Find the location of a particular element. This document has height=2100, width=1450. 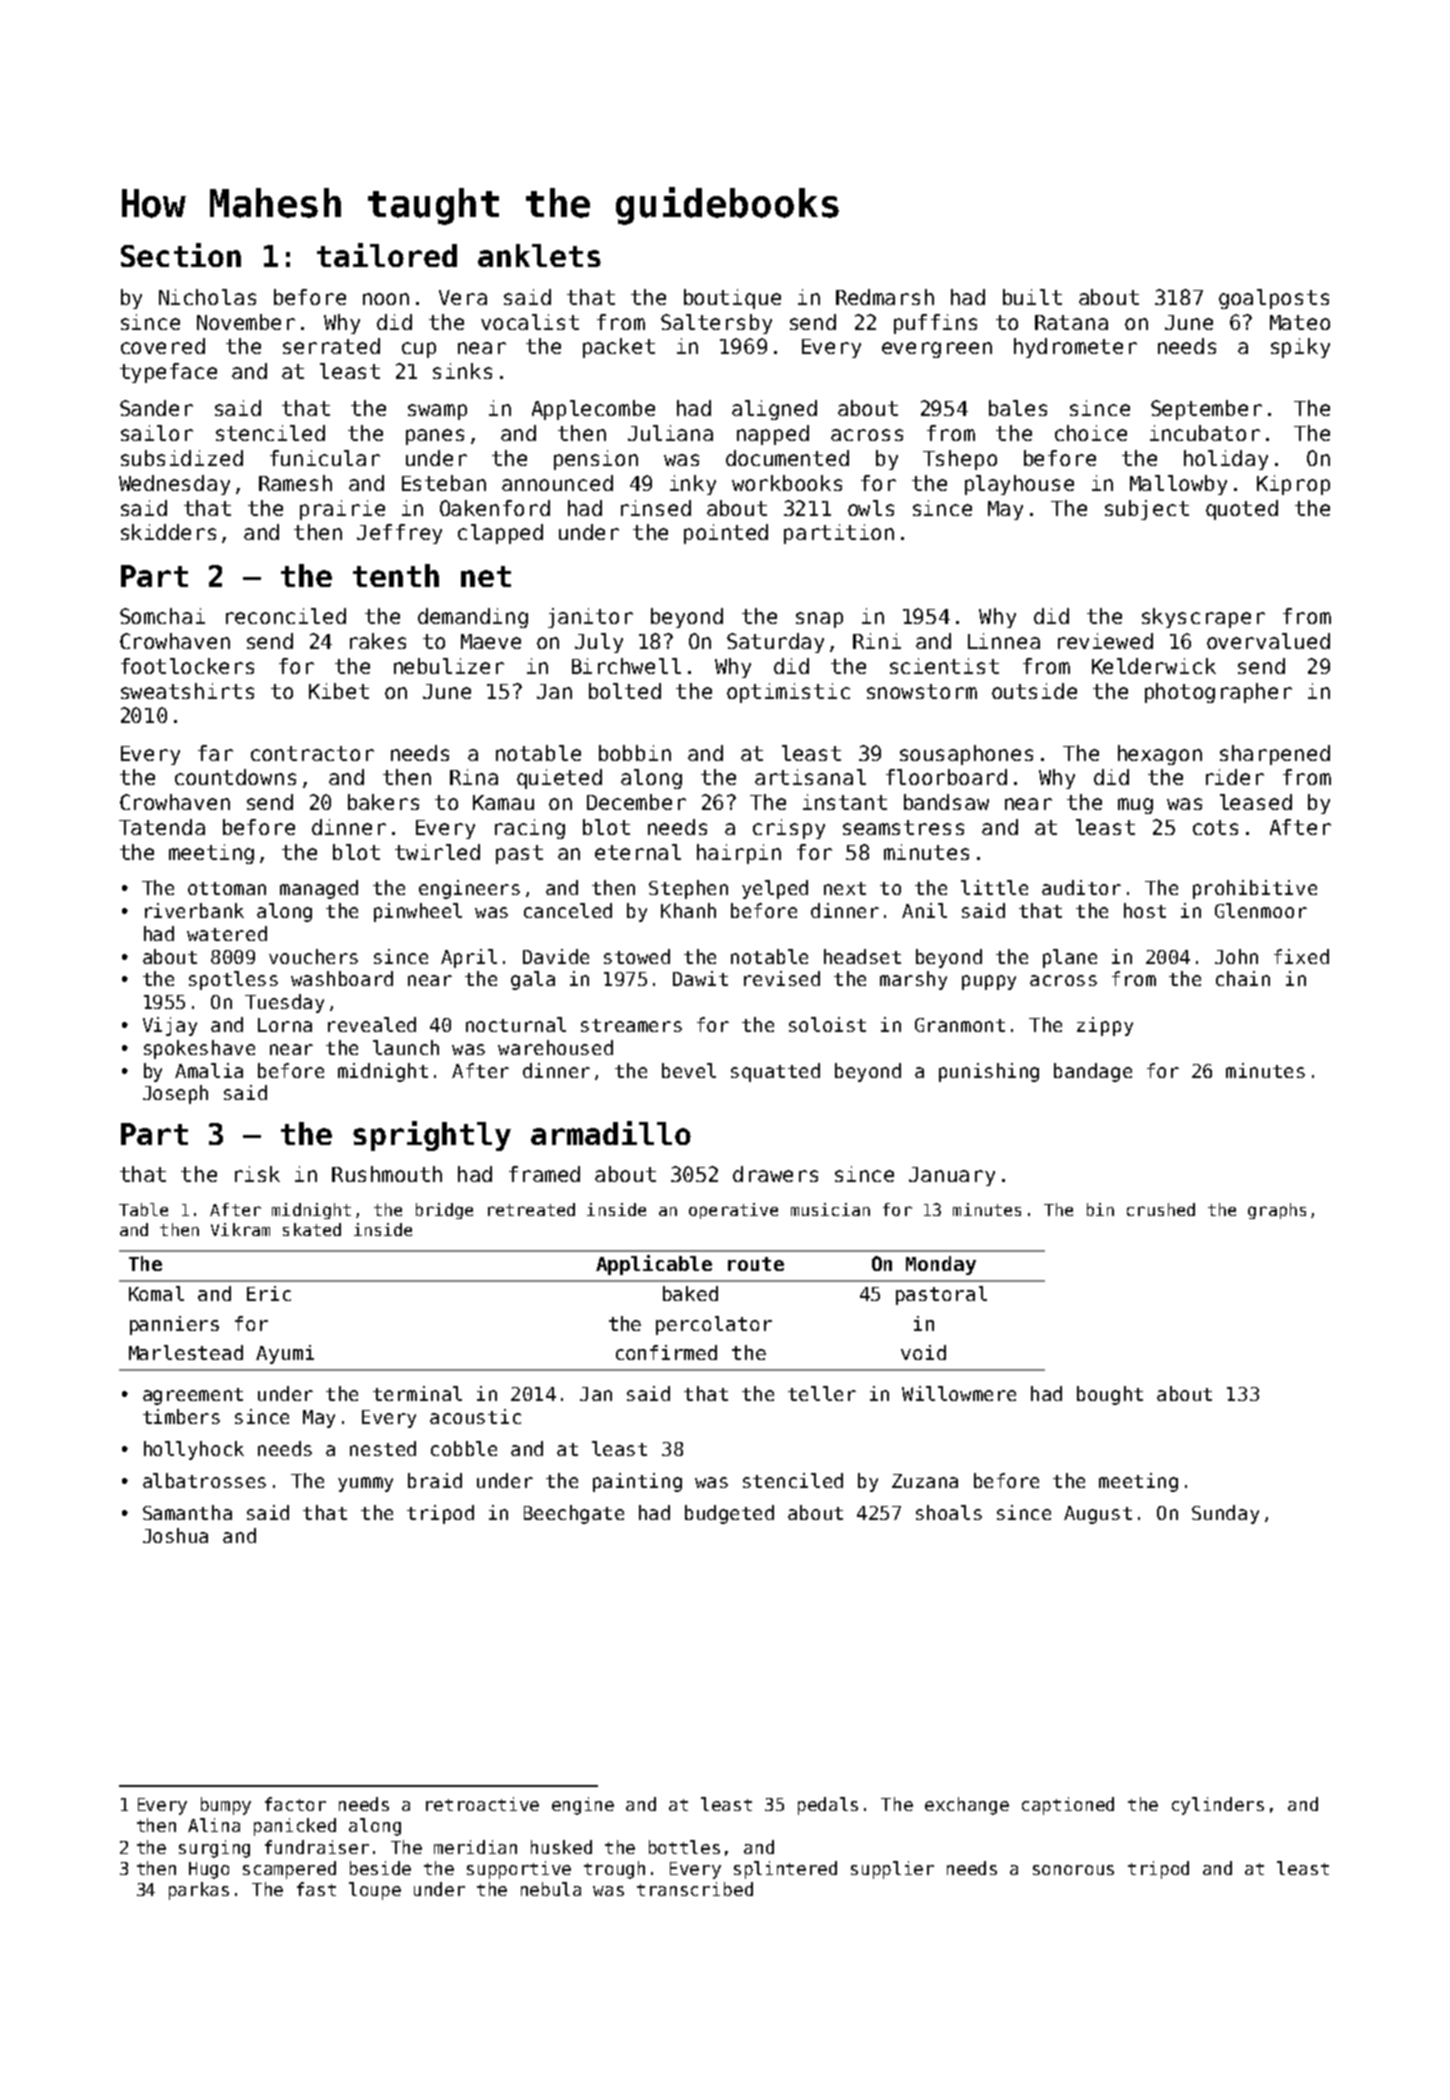

Section is located at coordinates (181, 255).
